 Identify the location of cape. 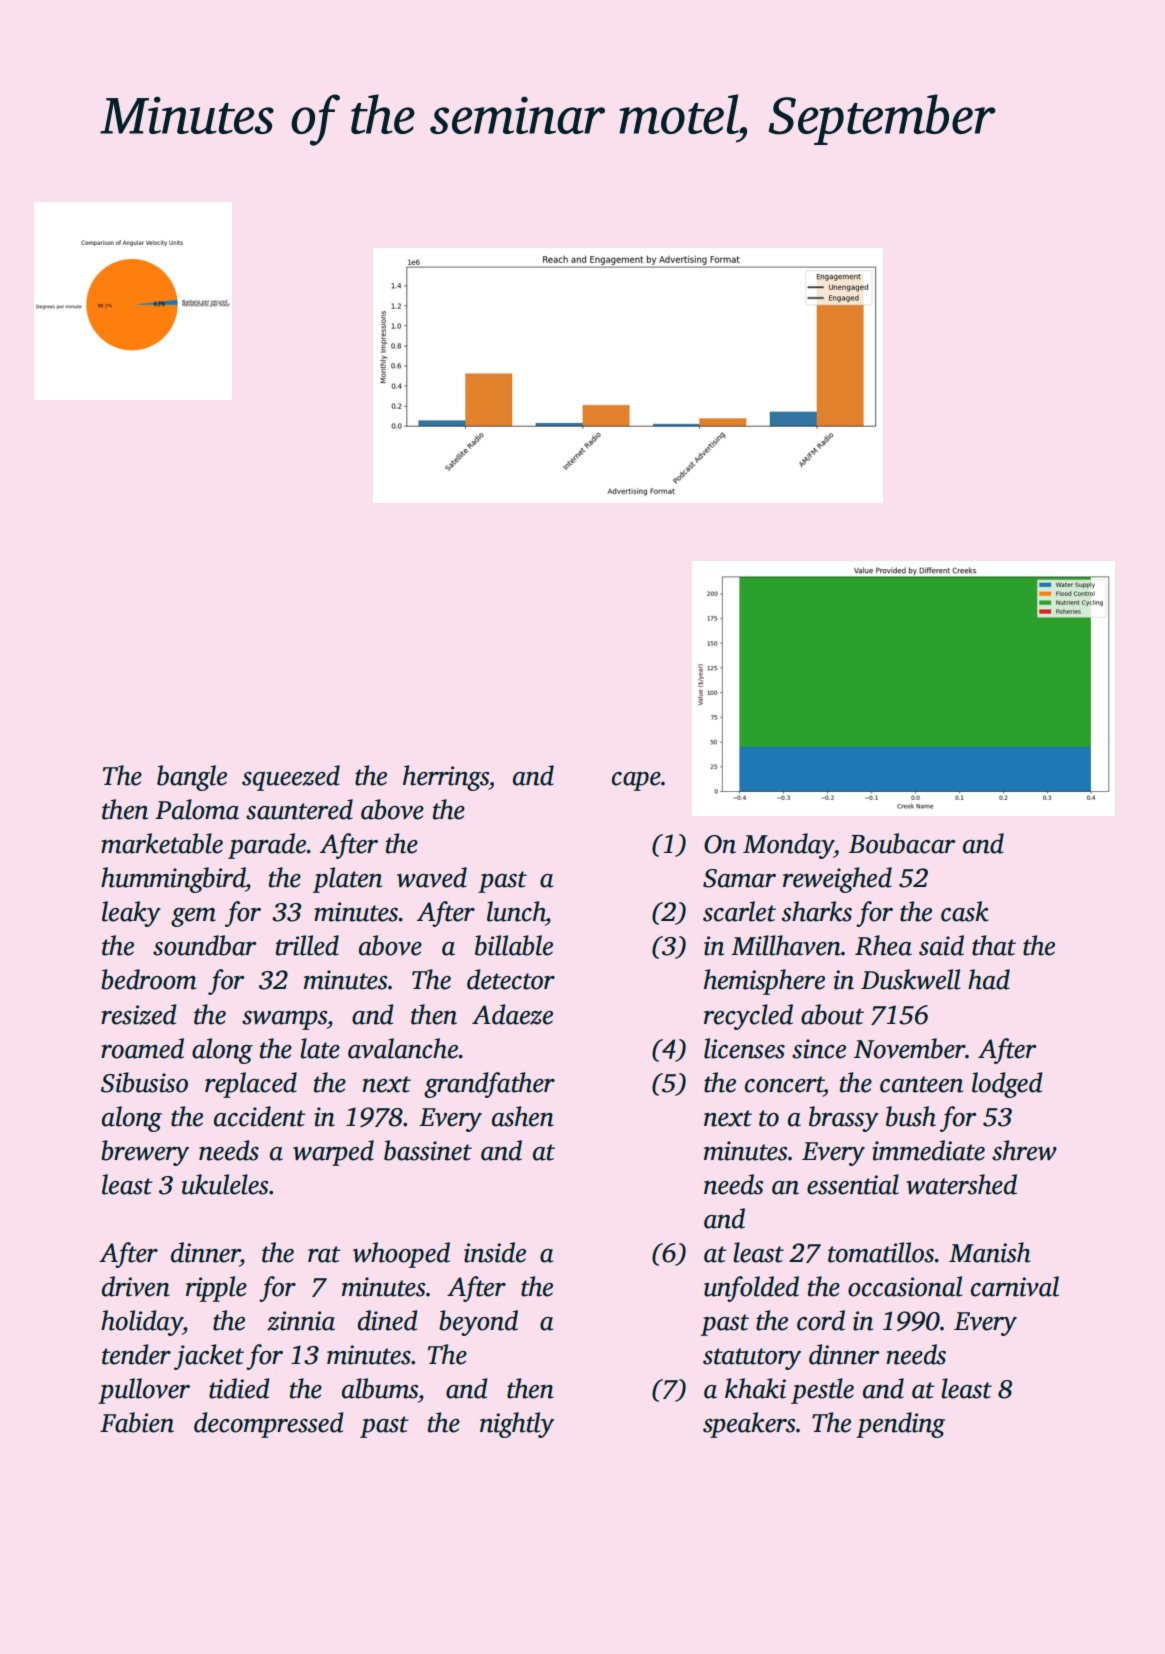
(636, 781).
